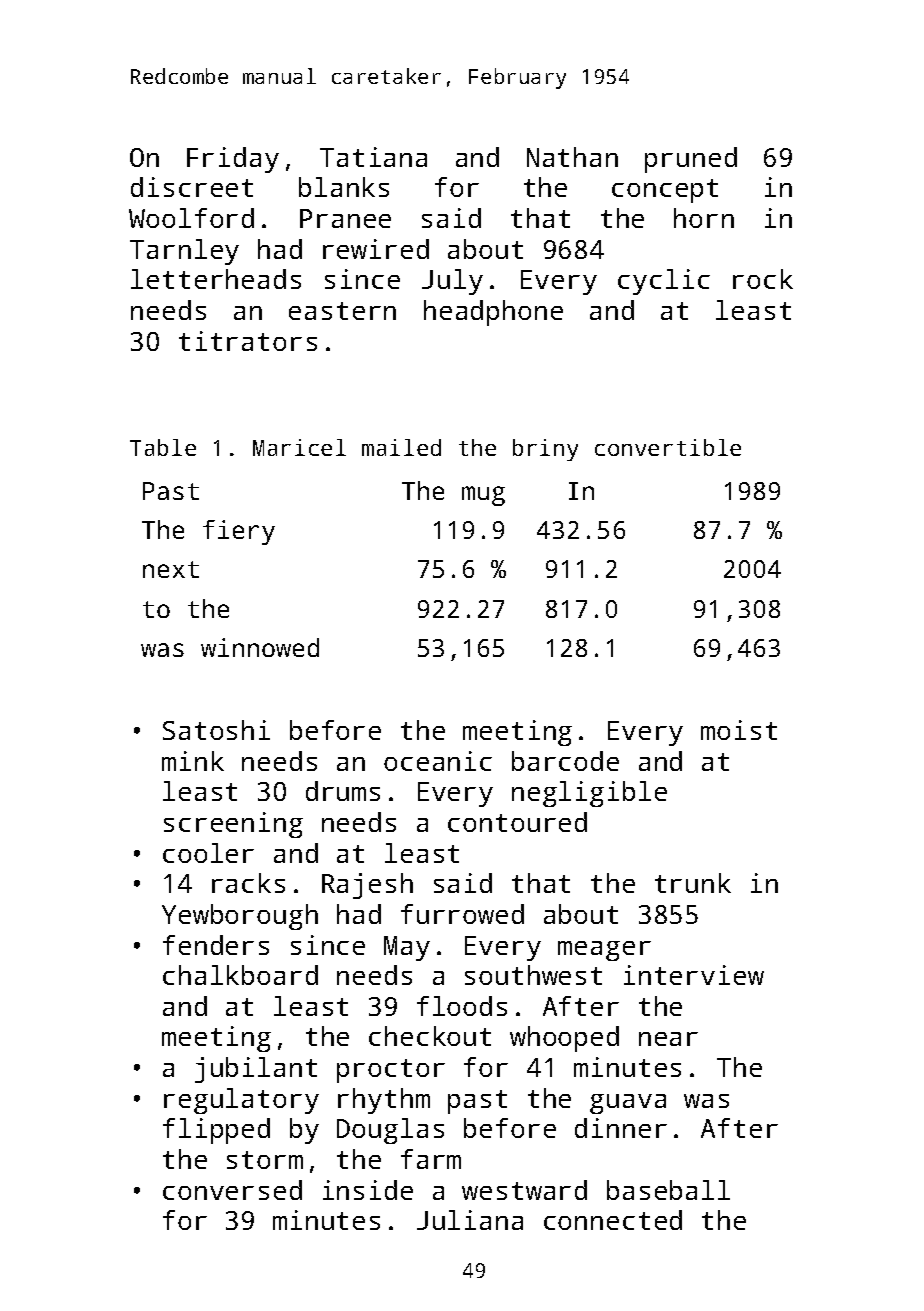 This page has width=924, height=1311. I want to click on Nathan, so click(572, 157).
